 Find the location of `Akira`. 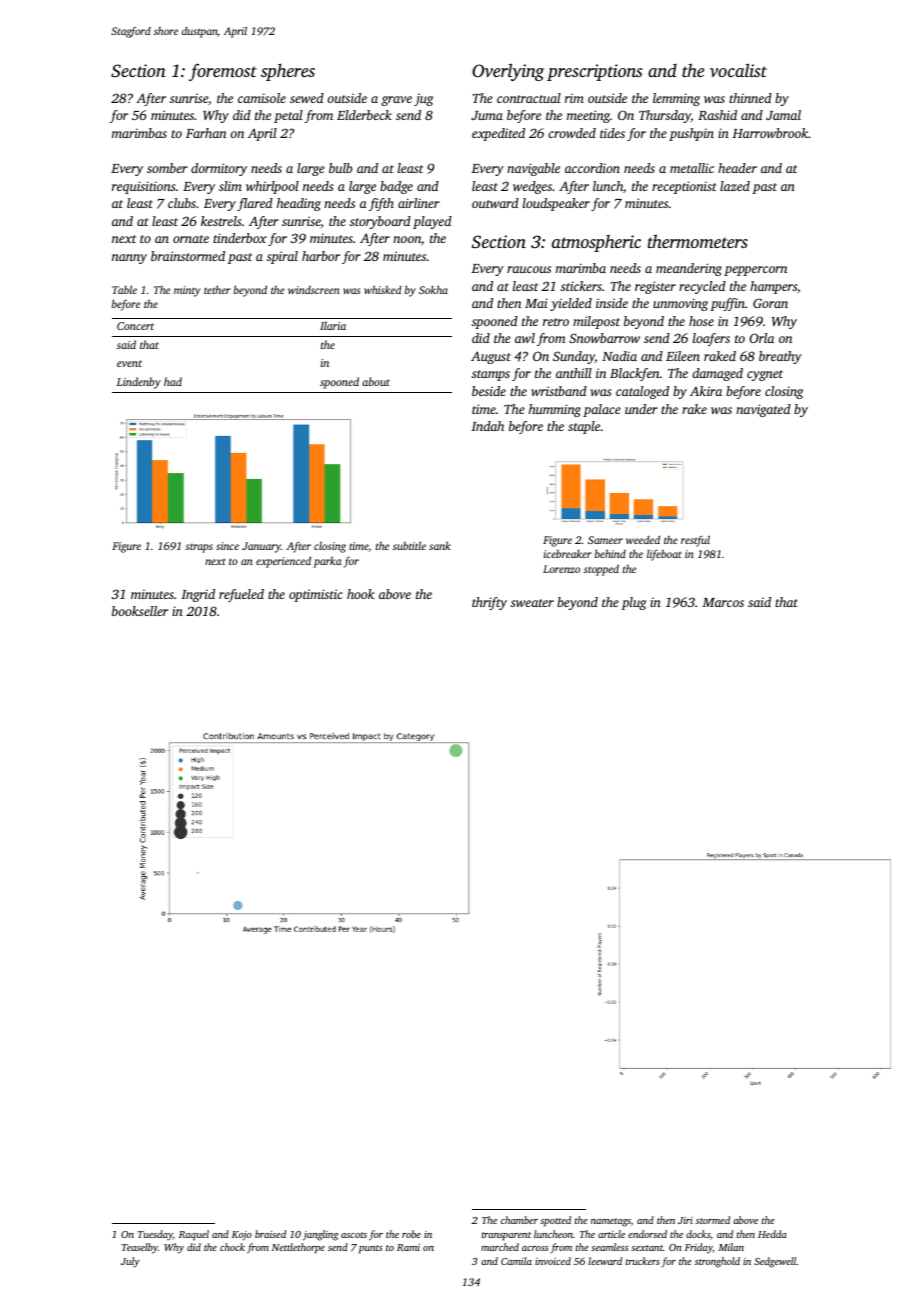

Akira is located at coordinates (706, 391).
